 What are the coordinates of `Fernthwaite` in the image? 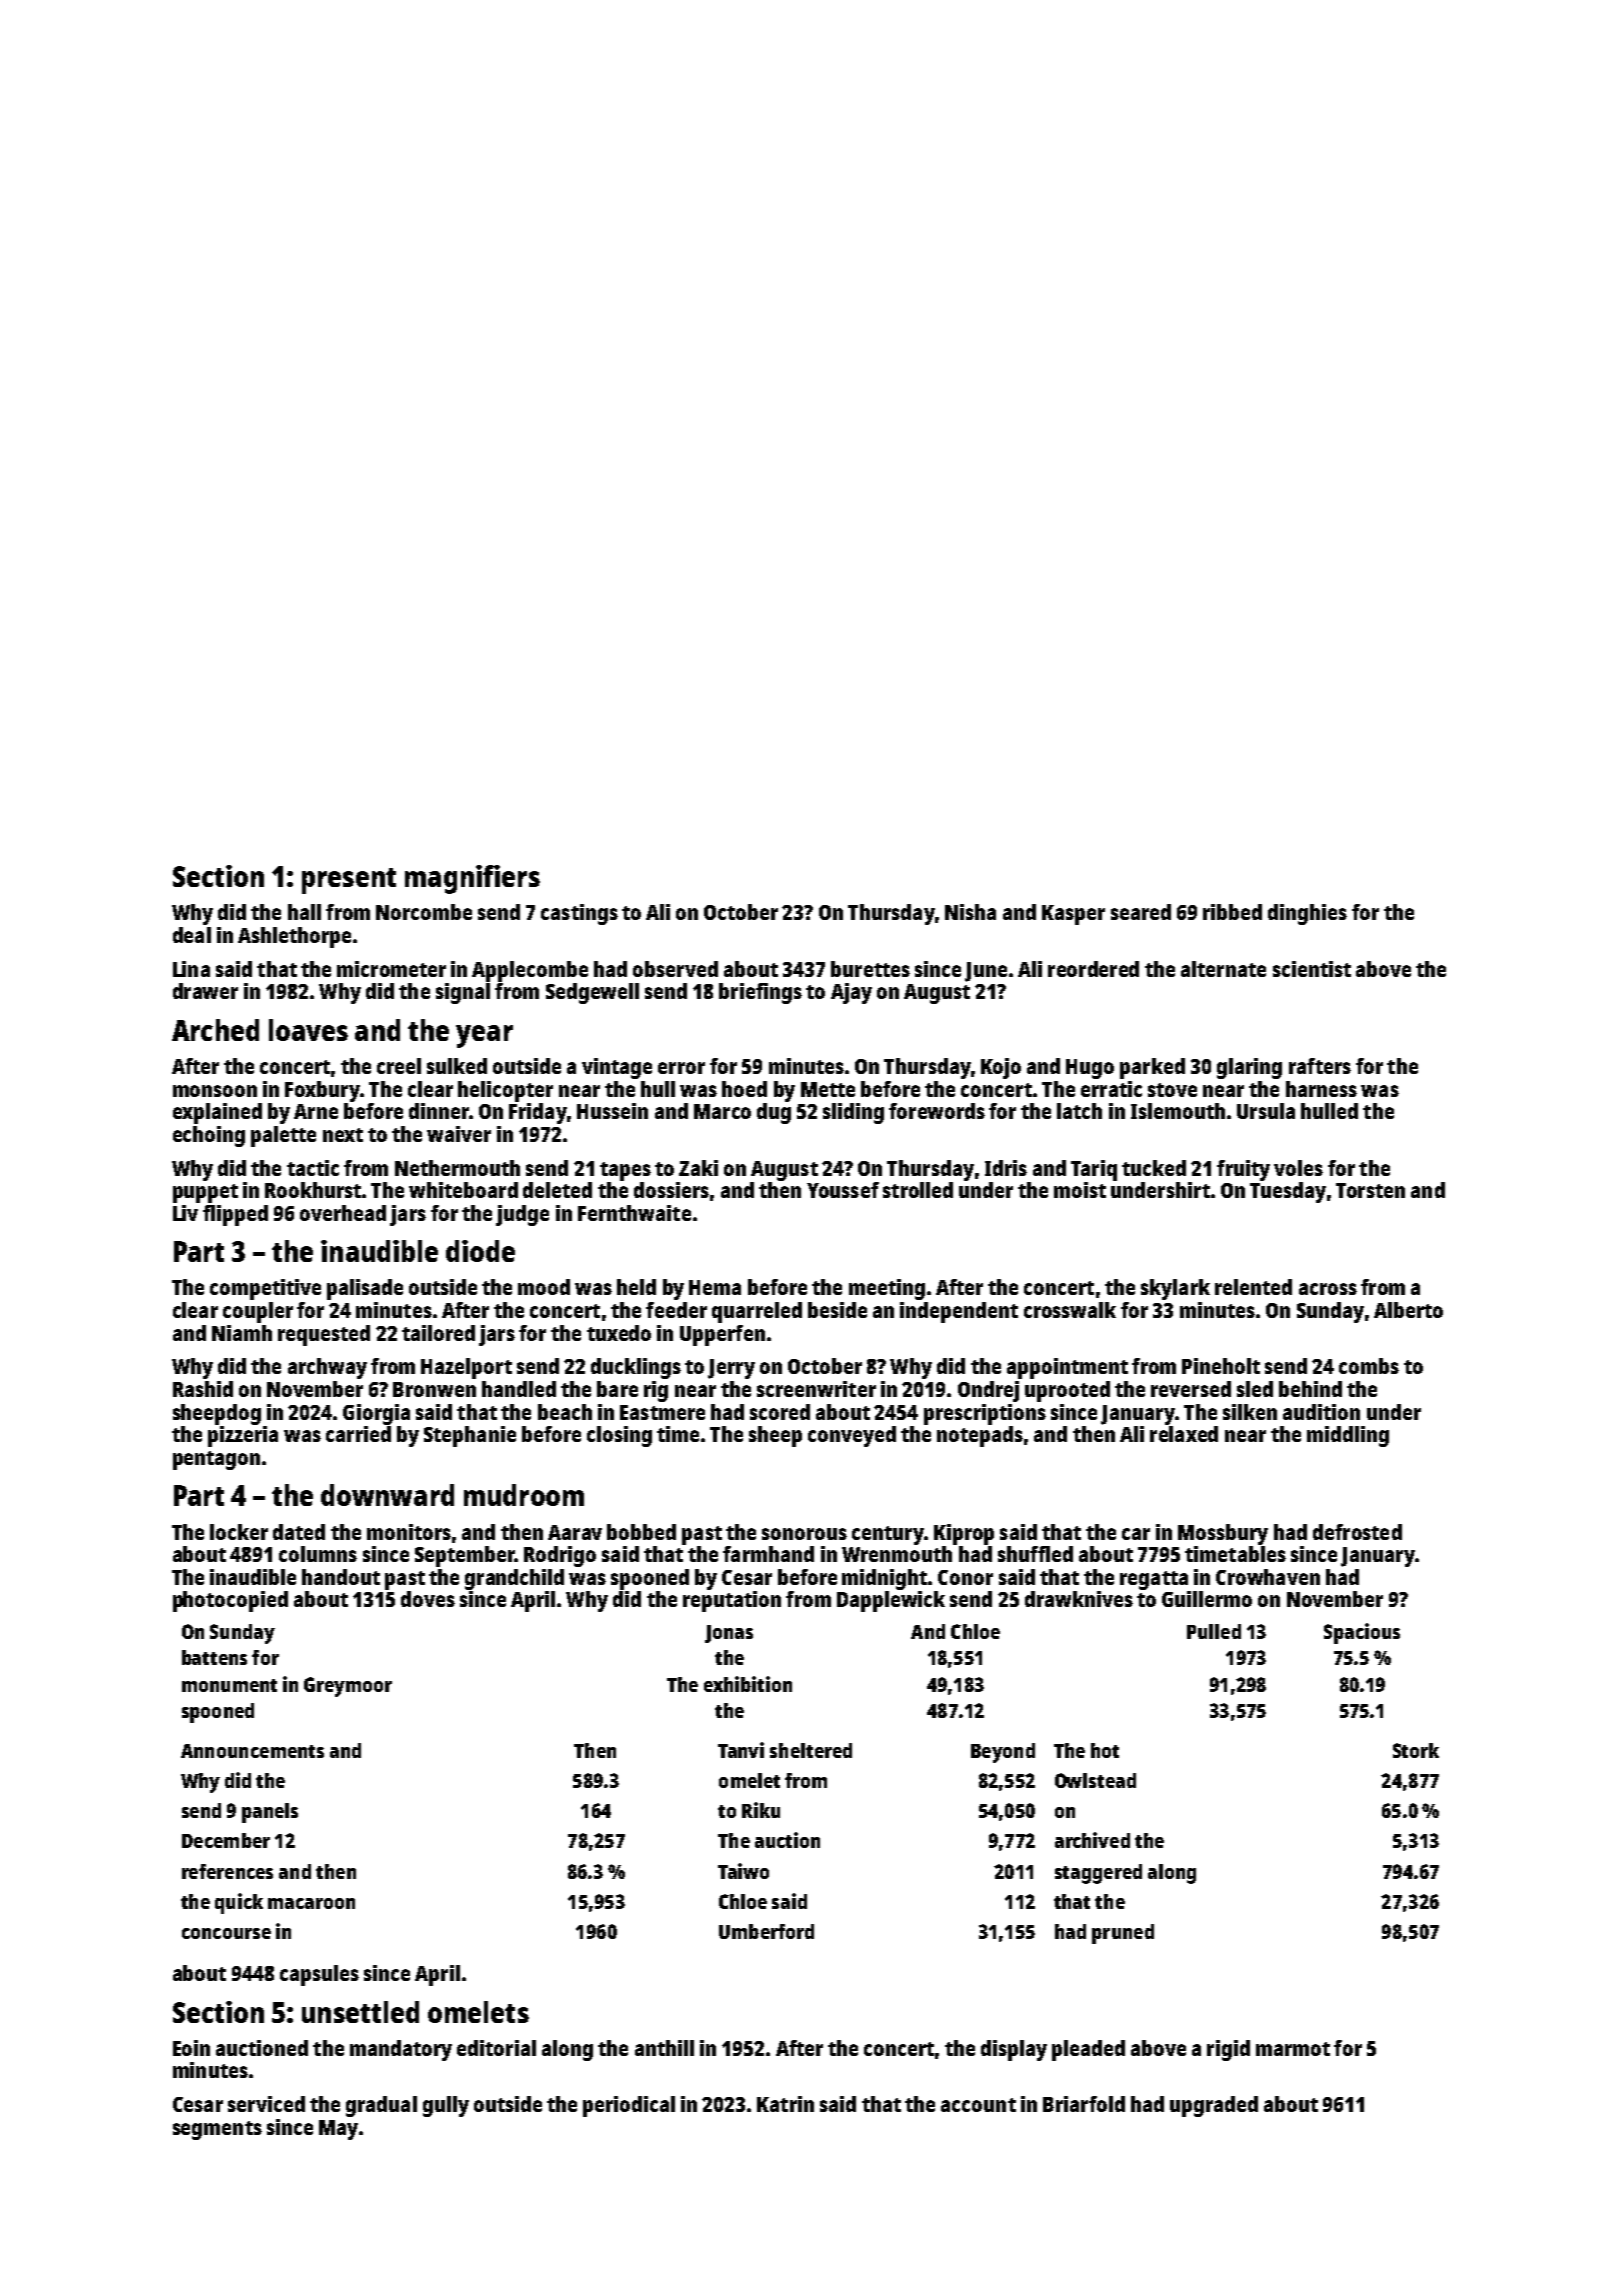 It's located at (634, 1213).
